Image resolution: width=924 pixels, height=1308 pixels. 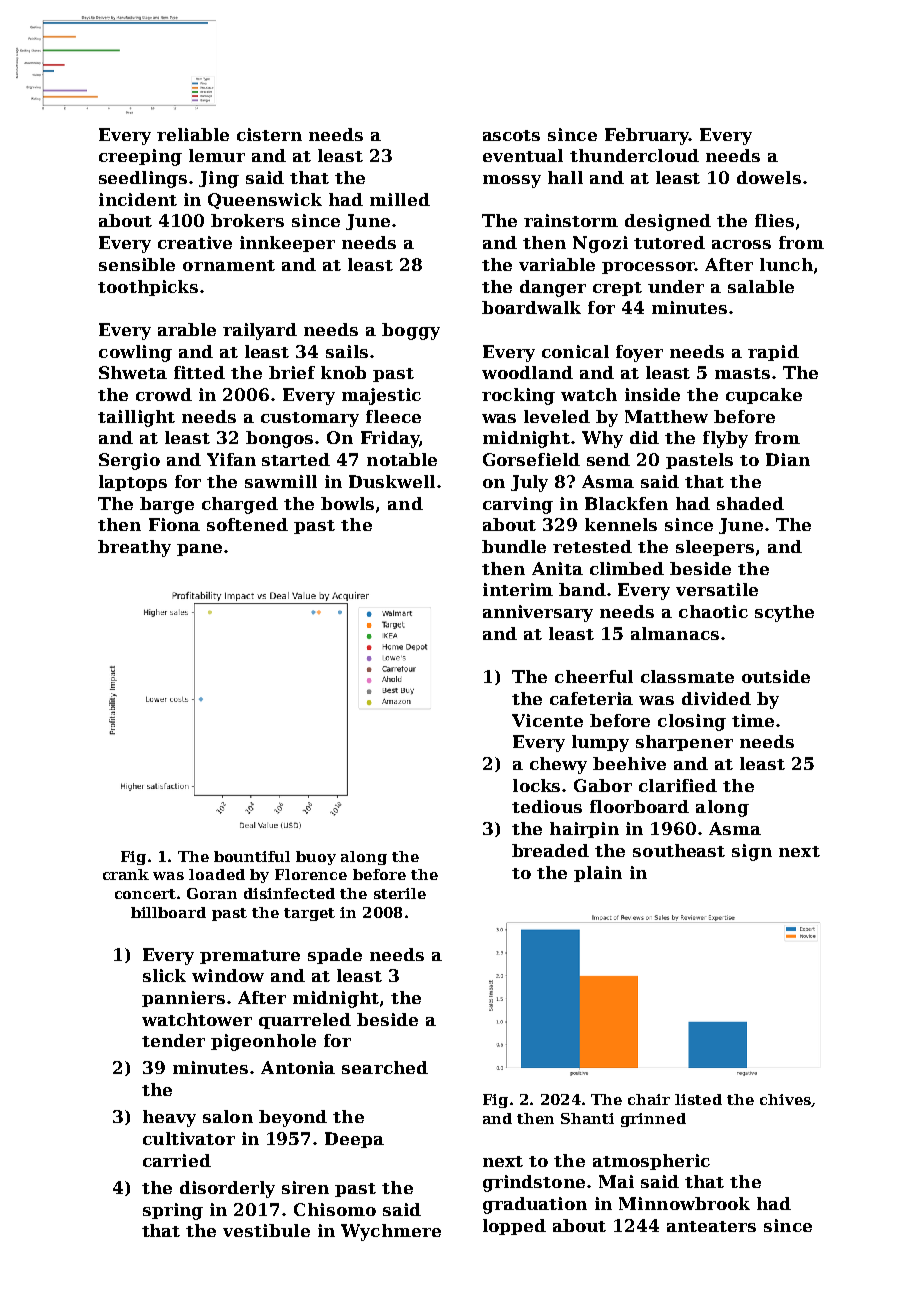 I want to click on tender, so click(x=173, y=1040).
